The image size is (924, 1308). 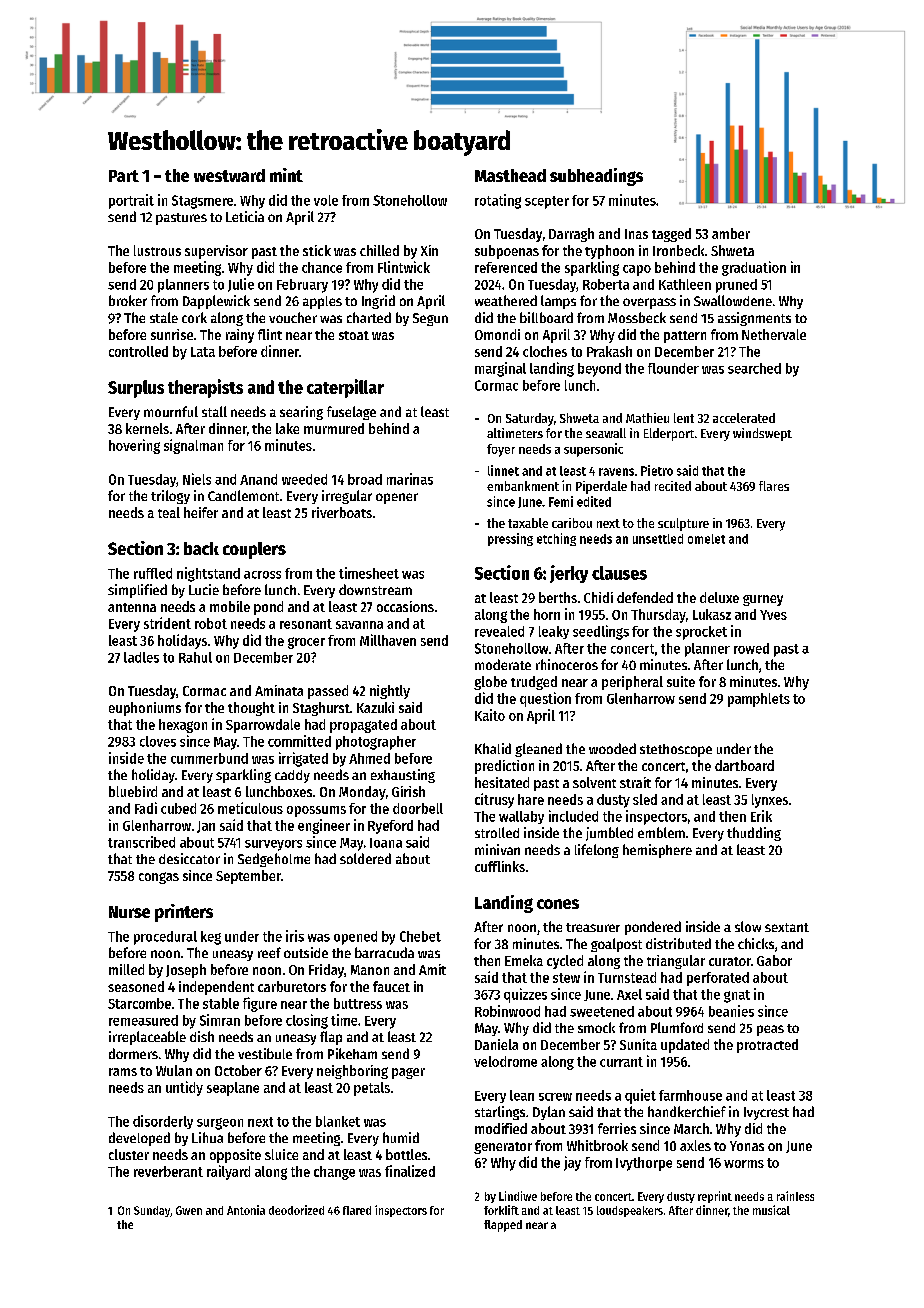 I want to click on Nurse, so click(x=129, y=912).
